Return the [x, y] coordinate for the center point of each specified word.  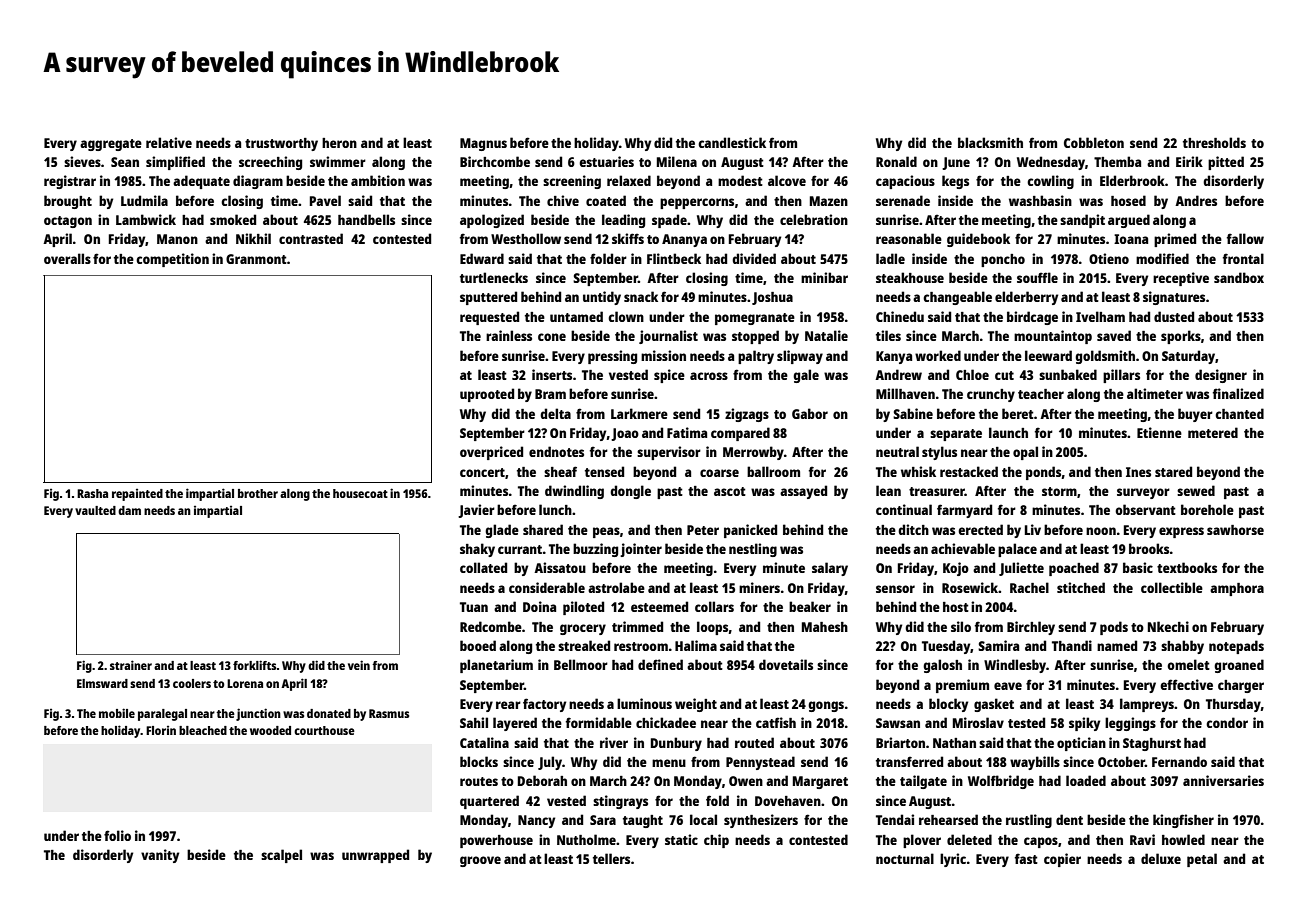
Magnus [483, 144]
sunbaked [1068, 374]
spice [669, 376]
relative [169, 142]
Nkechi [1168, 626]
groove [480, 861]
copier [1062, 860]
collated [483, 567]
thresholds [1214, 142]
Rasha [92, 493]
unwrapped [375, 856]
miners [759, 587]
